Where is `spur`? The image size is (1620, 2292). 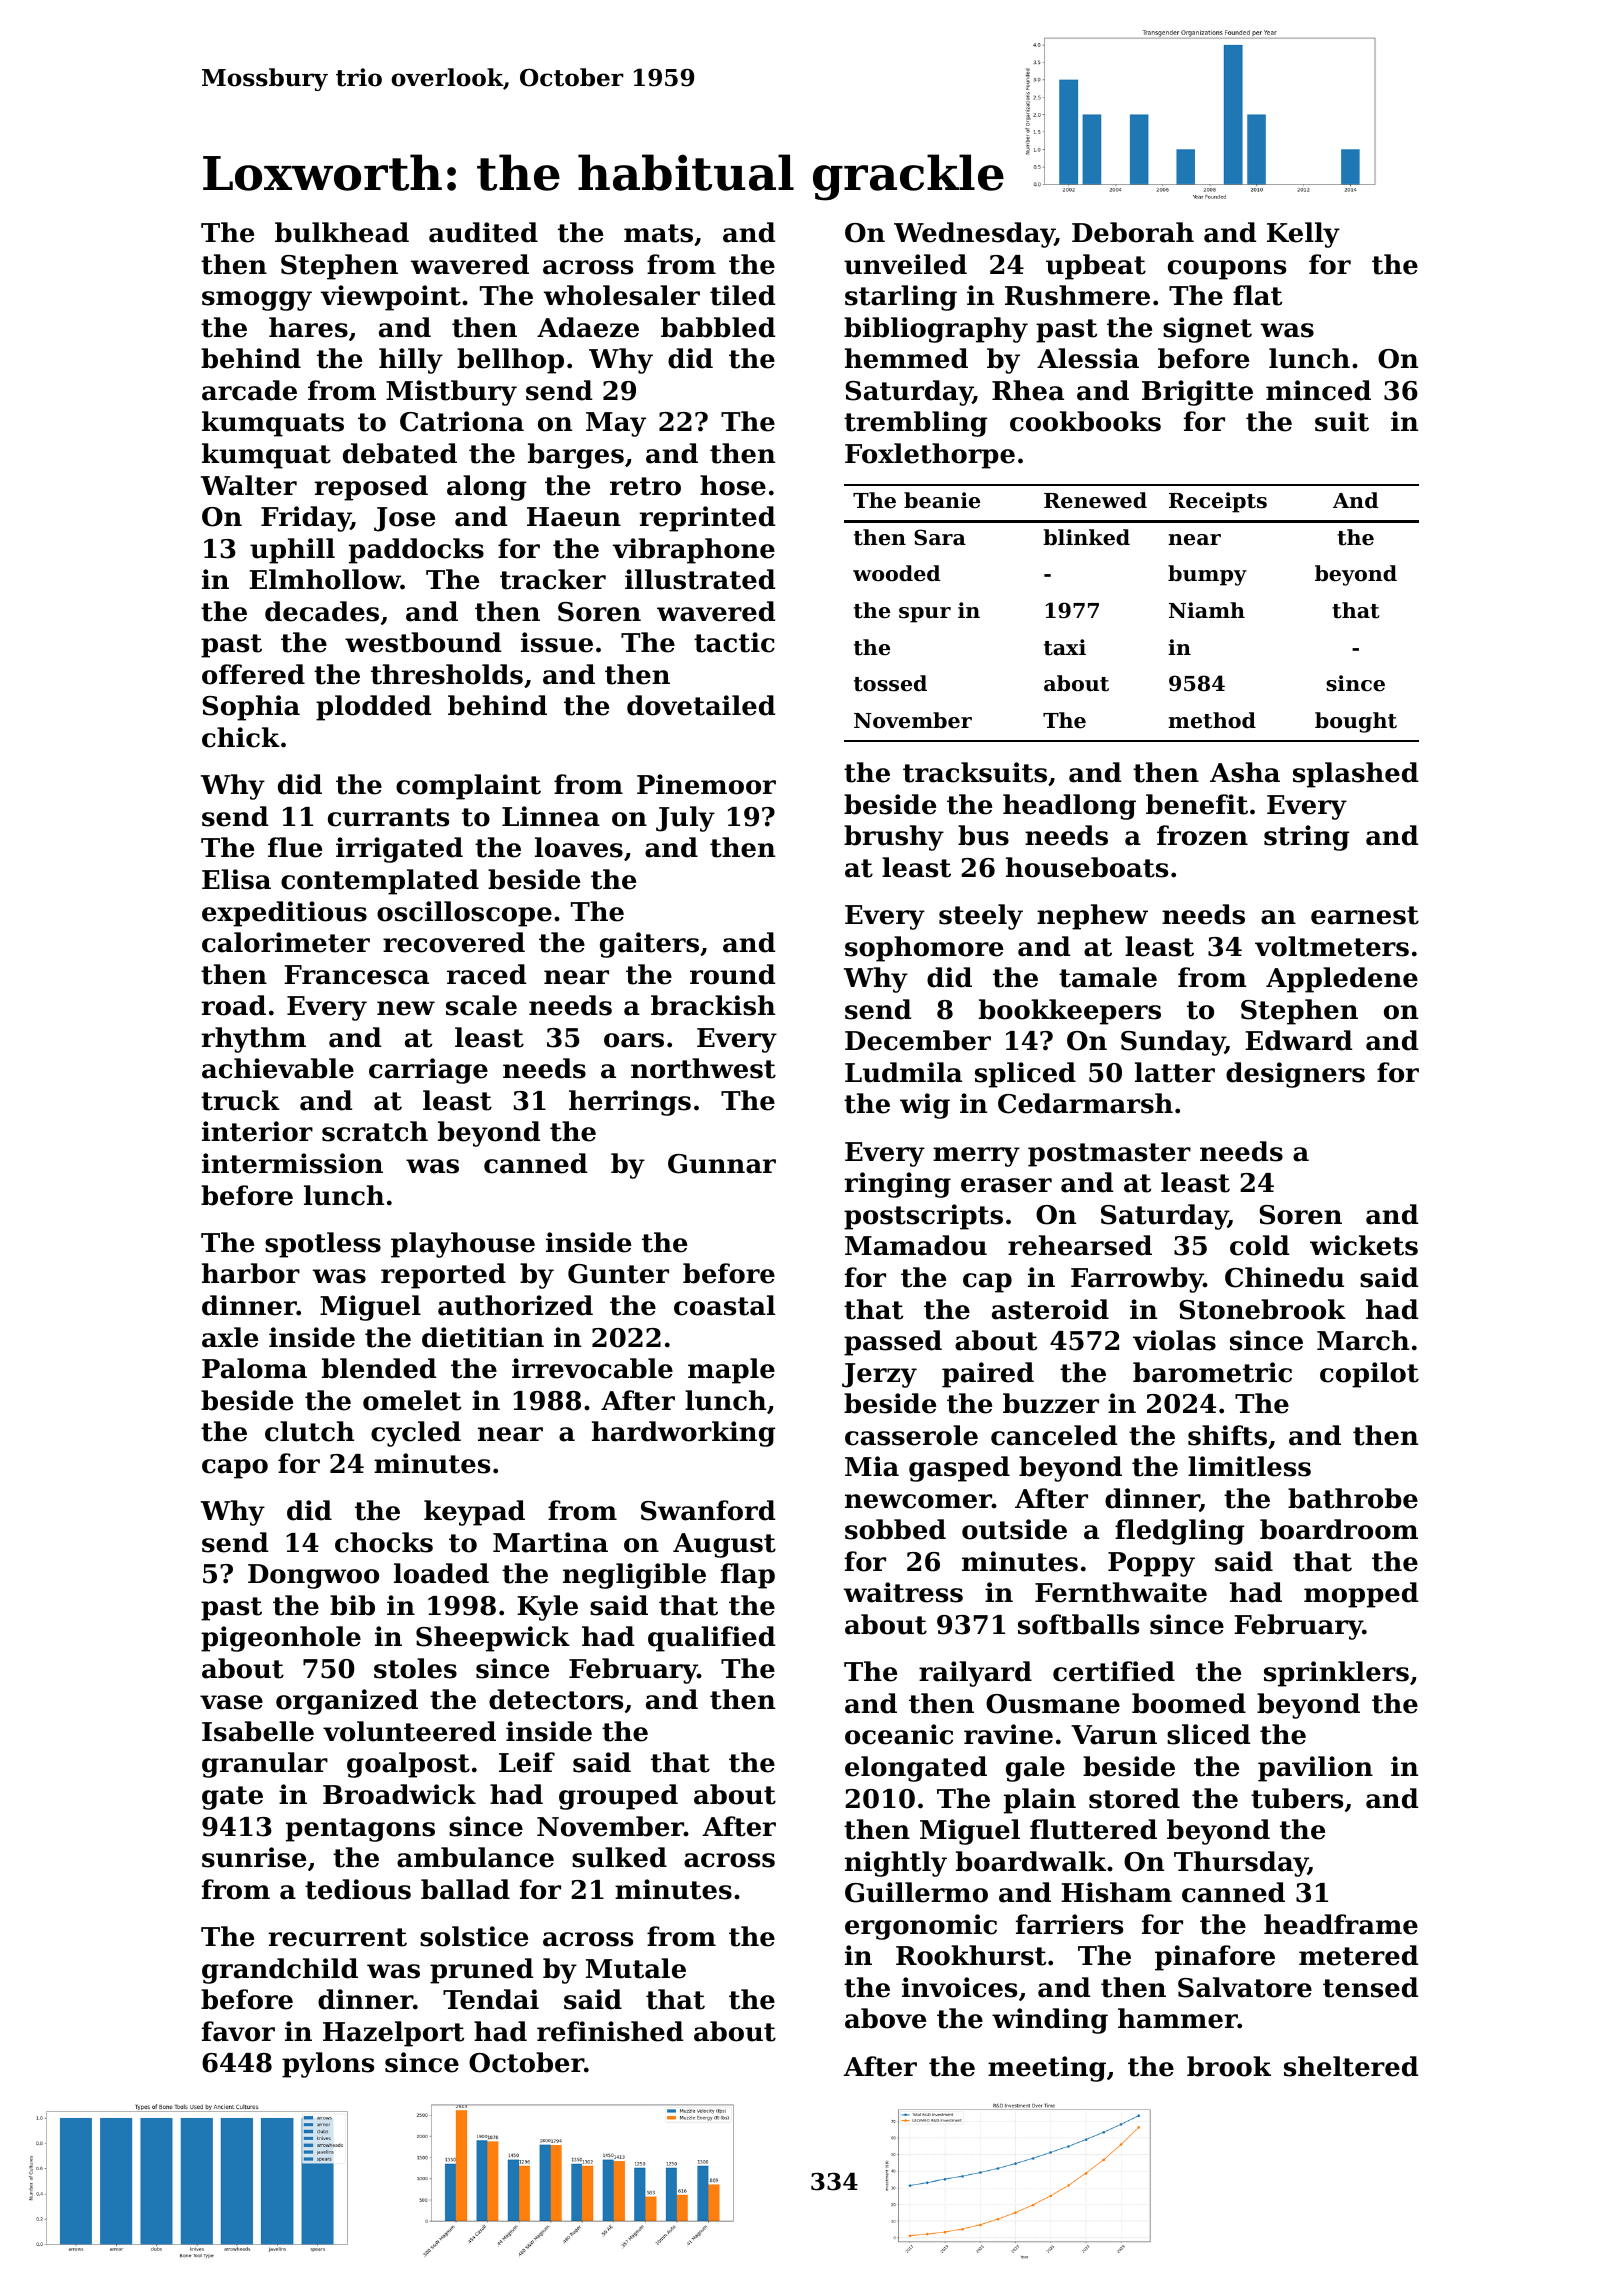
spur is located at coordinates (925, 615).
